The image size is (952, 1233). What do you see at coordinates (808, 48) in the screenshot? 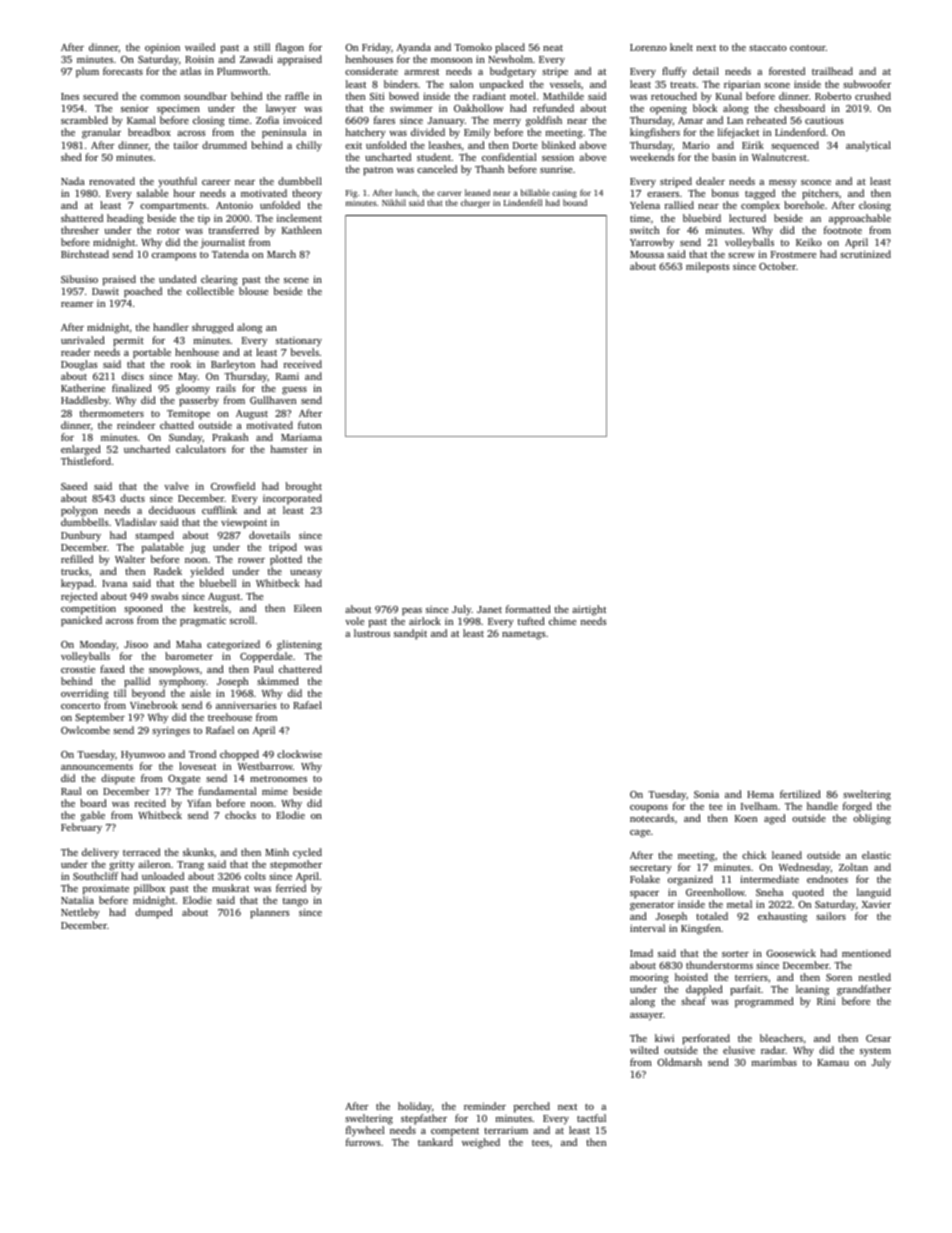
I see `contour` at bounding box center [808, 48].
